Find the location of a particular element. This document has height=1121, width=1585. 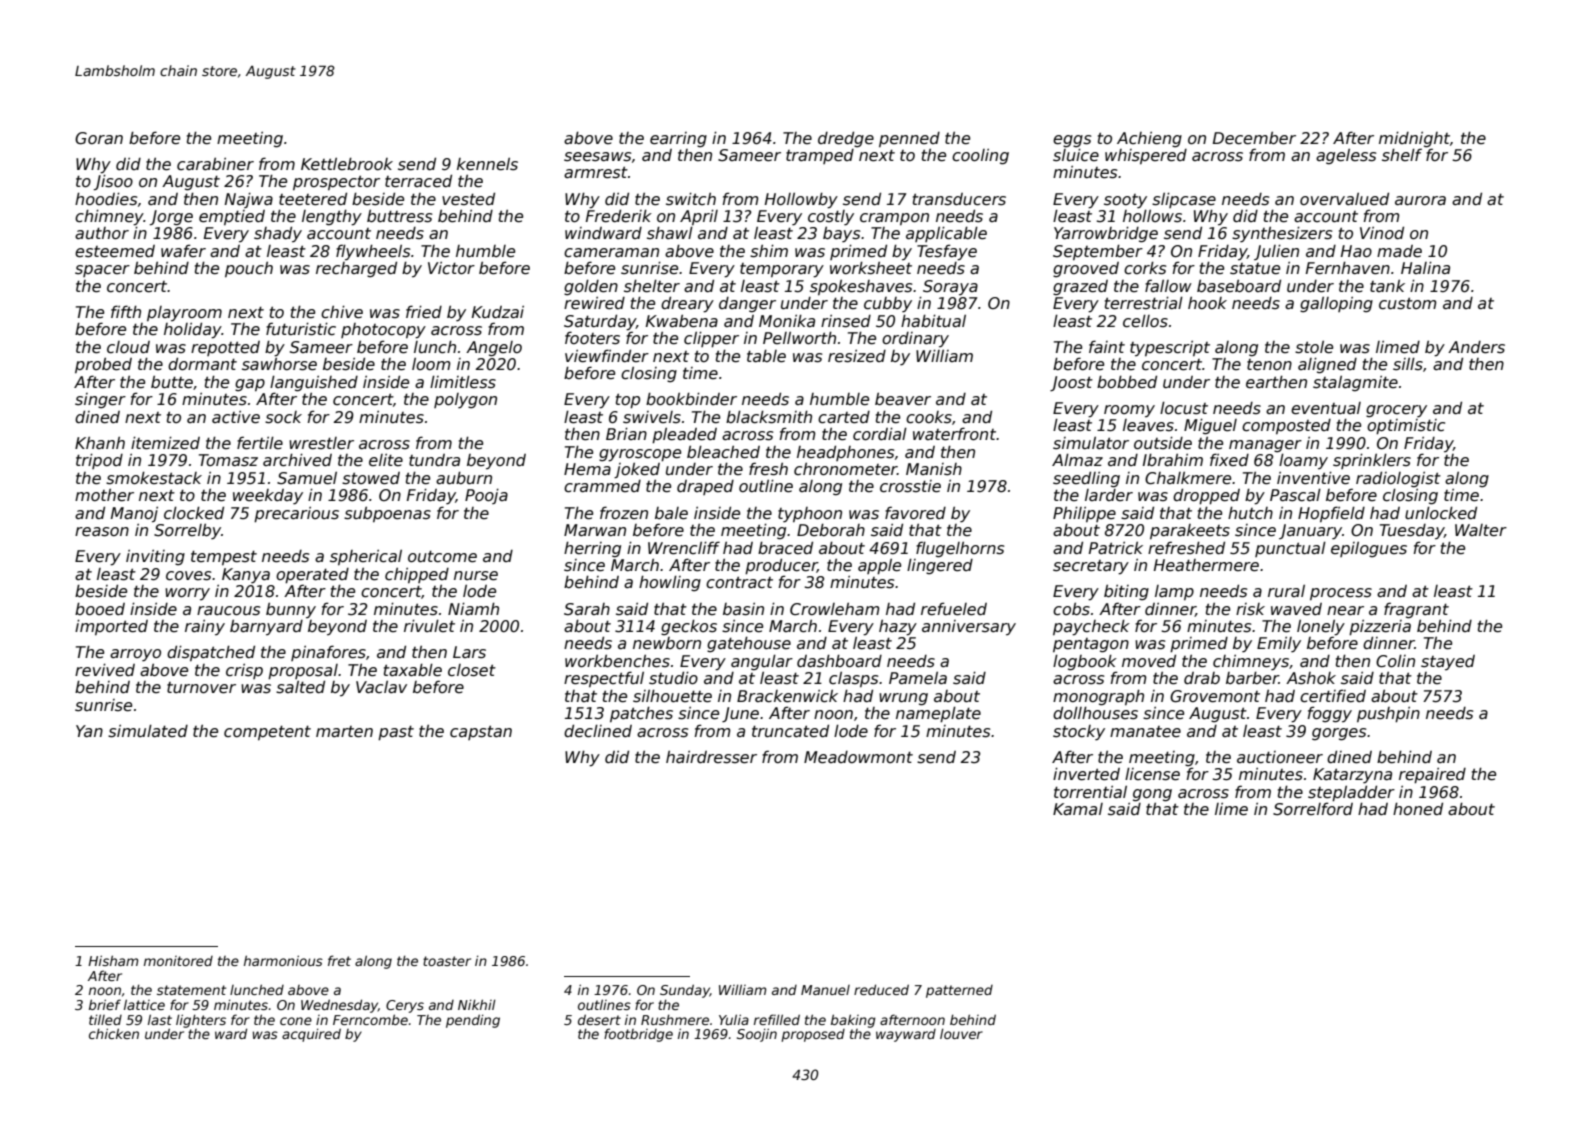

slipcase is located at coordinates (1184, 200).
